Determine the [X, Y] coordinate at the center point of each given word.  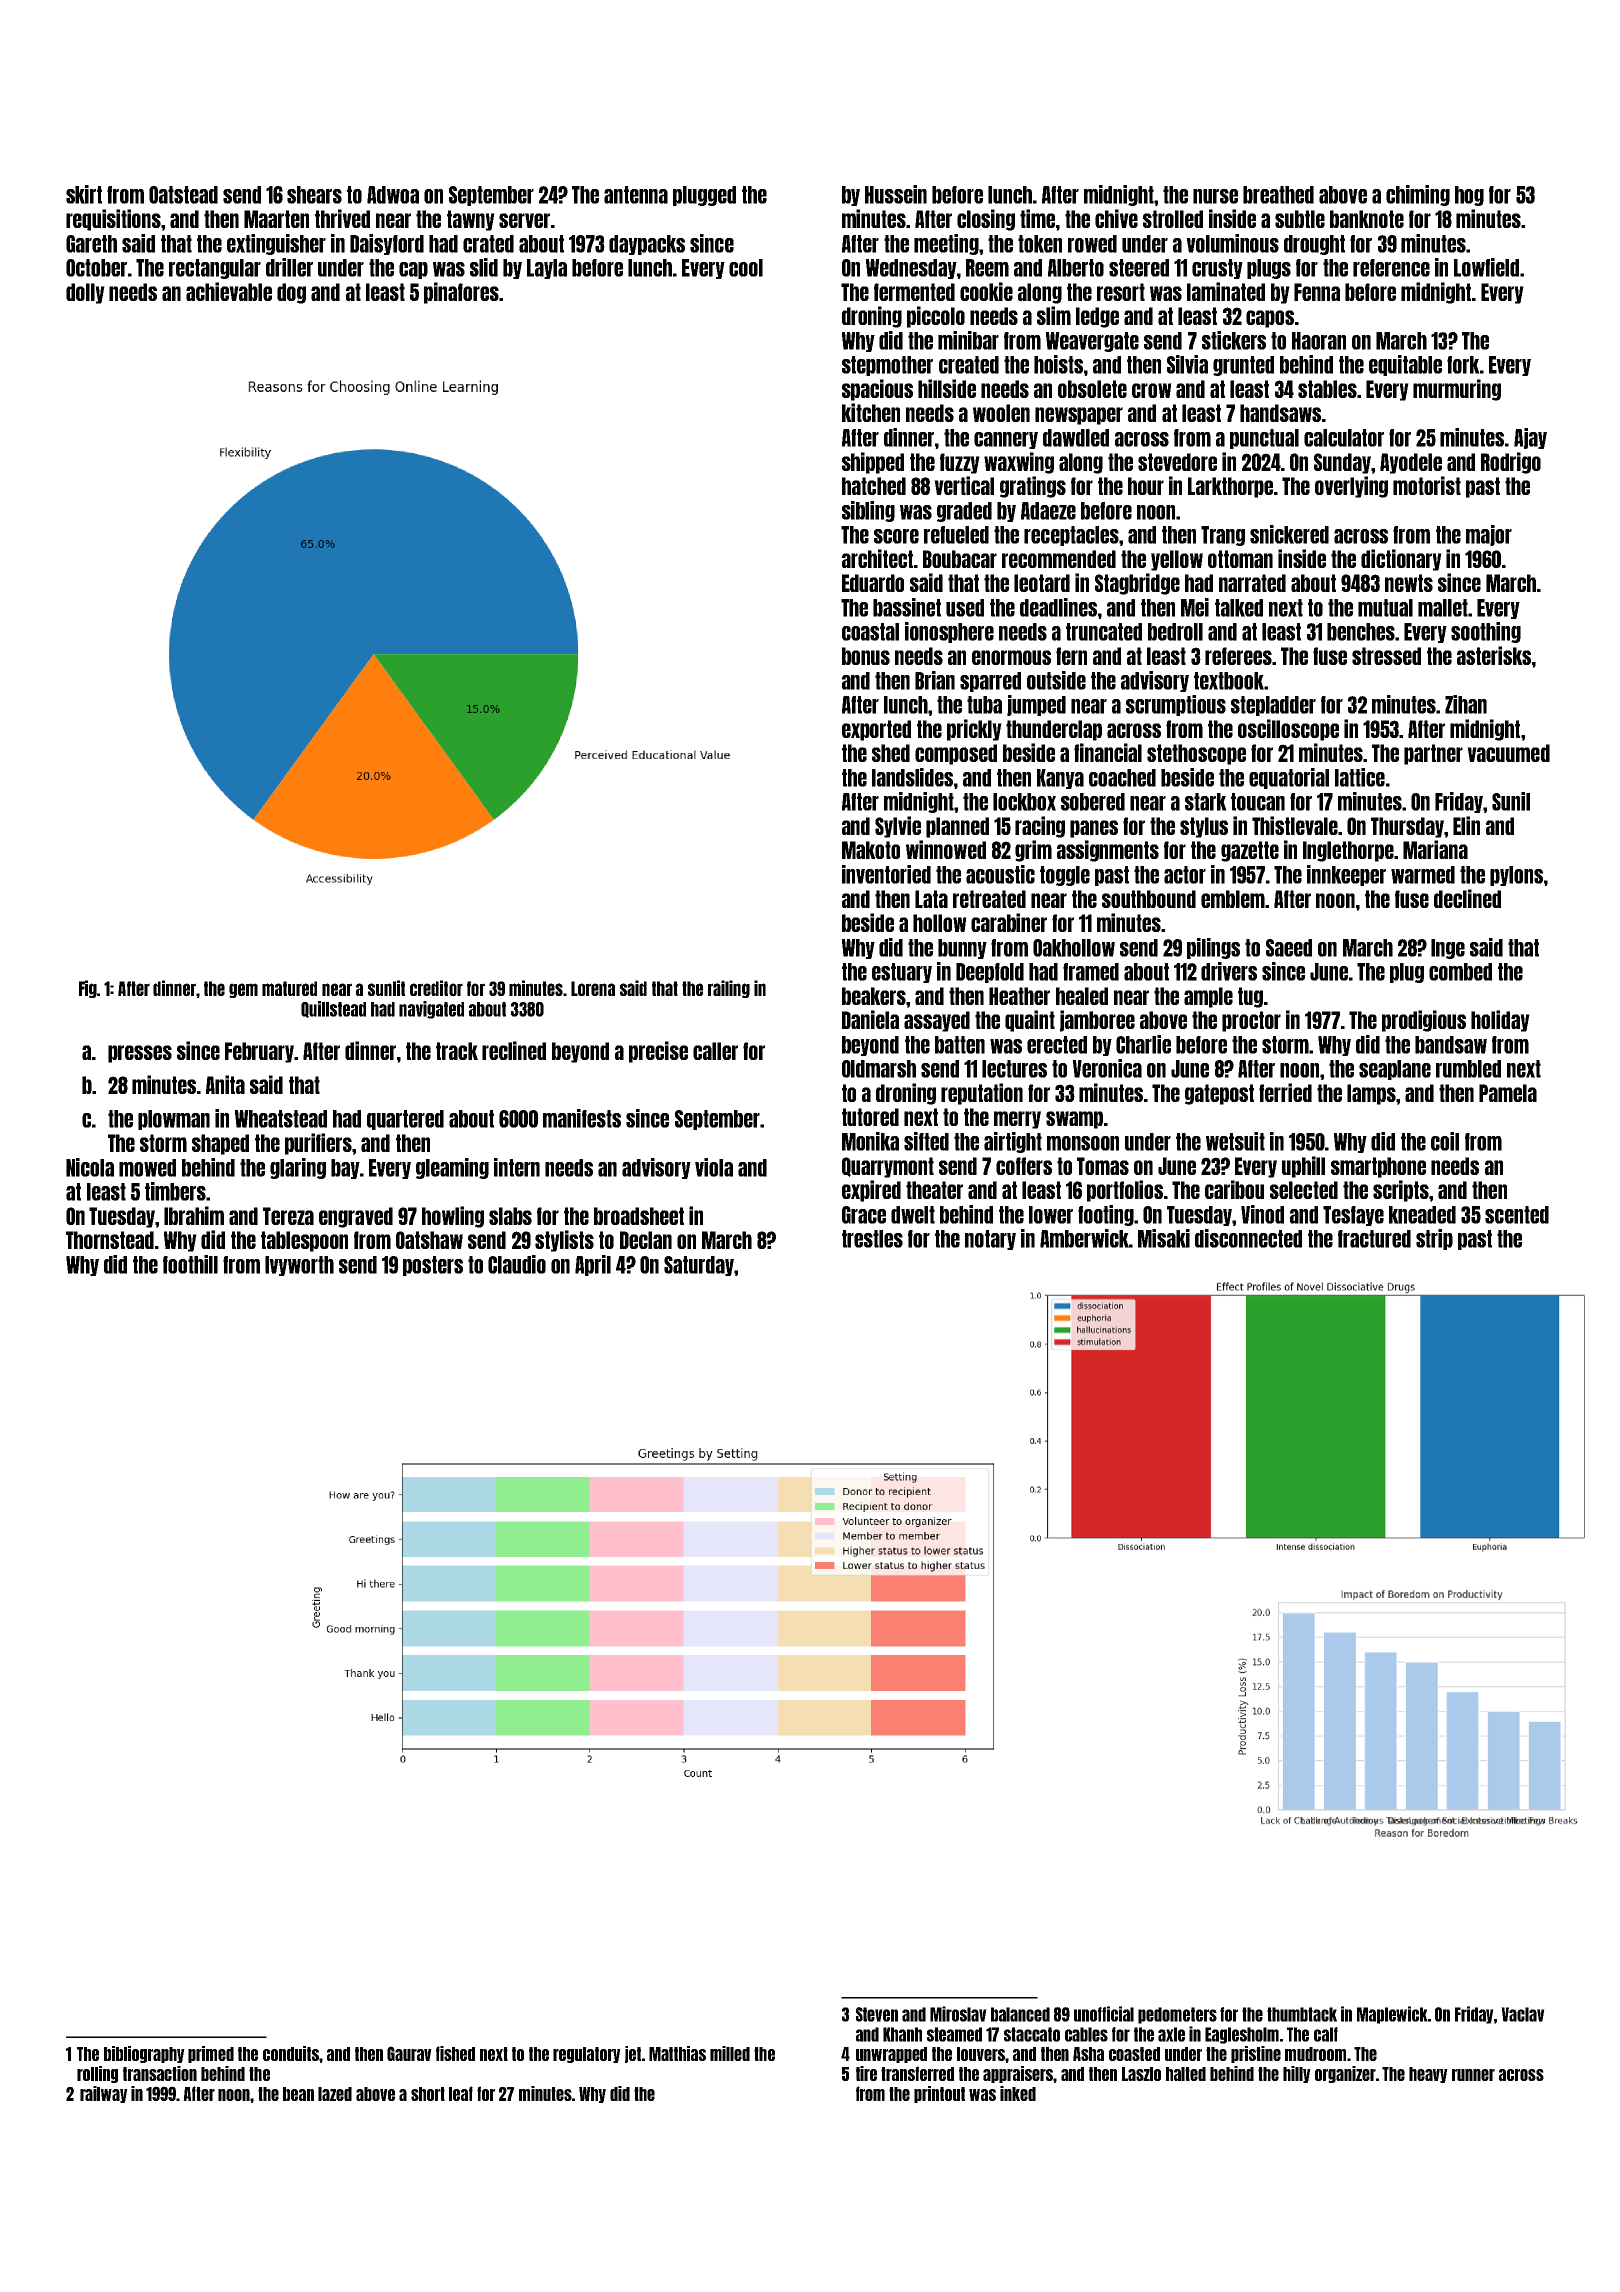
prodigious [1424, 1021]
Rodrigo [1511, 463]
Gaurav [409, 2053]
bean [298, 2094]
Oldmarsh [879, 1069]
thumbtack [1302, 2014]
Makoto [871, 850]
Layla [547, 269]
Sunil [1511, 801]
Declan [646, 1240]
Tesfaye [1353, 1216]
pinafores [461, 293]
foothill [190, 1264]
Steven [877, 2014]
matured [289, 988]
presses [140, 1054]
